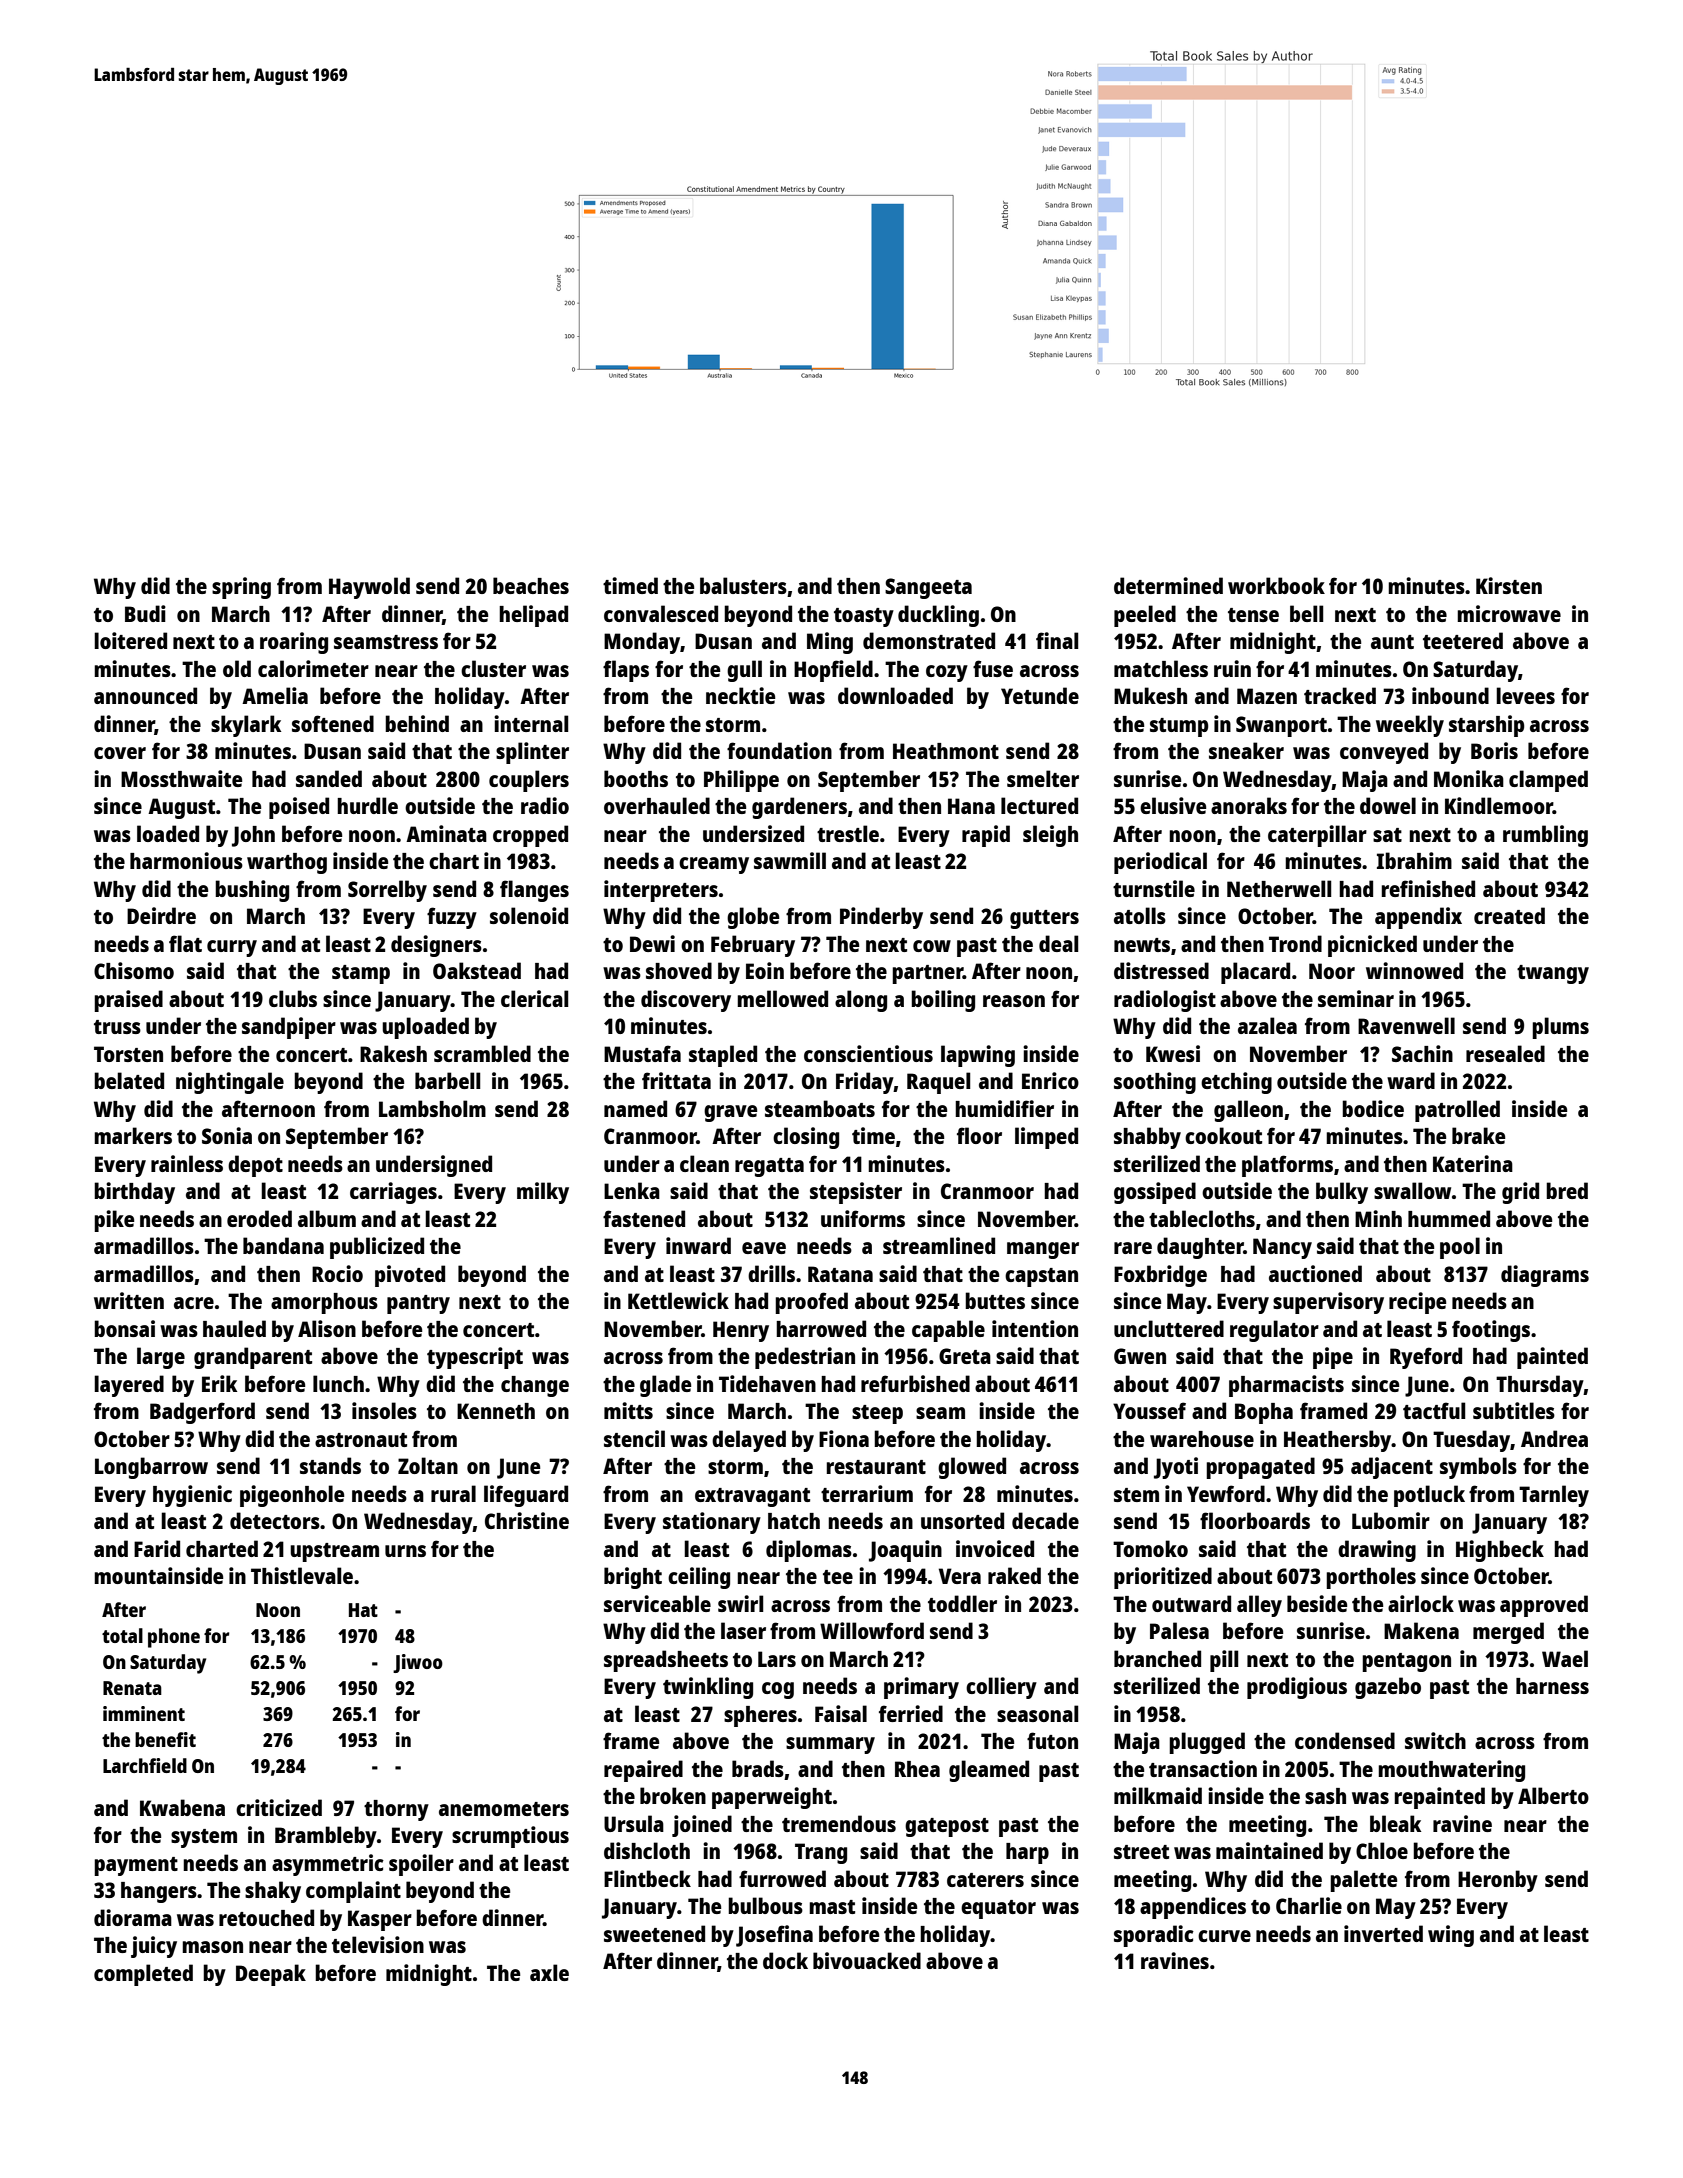  What do you see at coordinates (143, 1975) in the screenshot?
I see `completed` at bounding box center [143, 1975].
